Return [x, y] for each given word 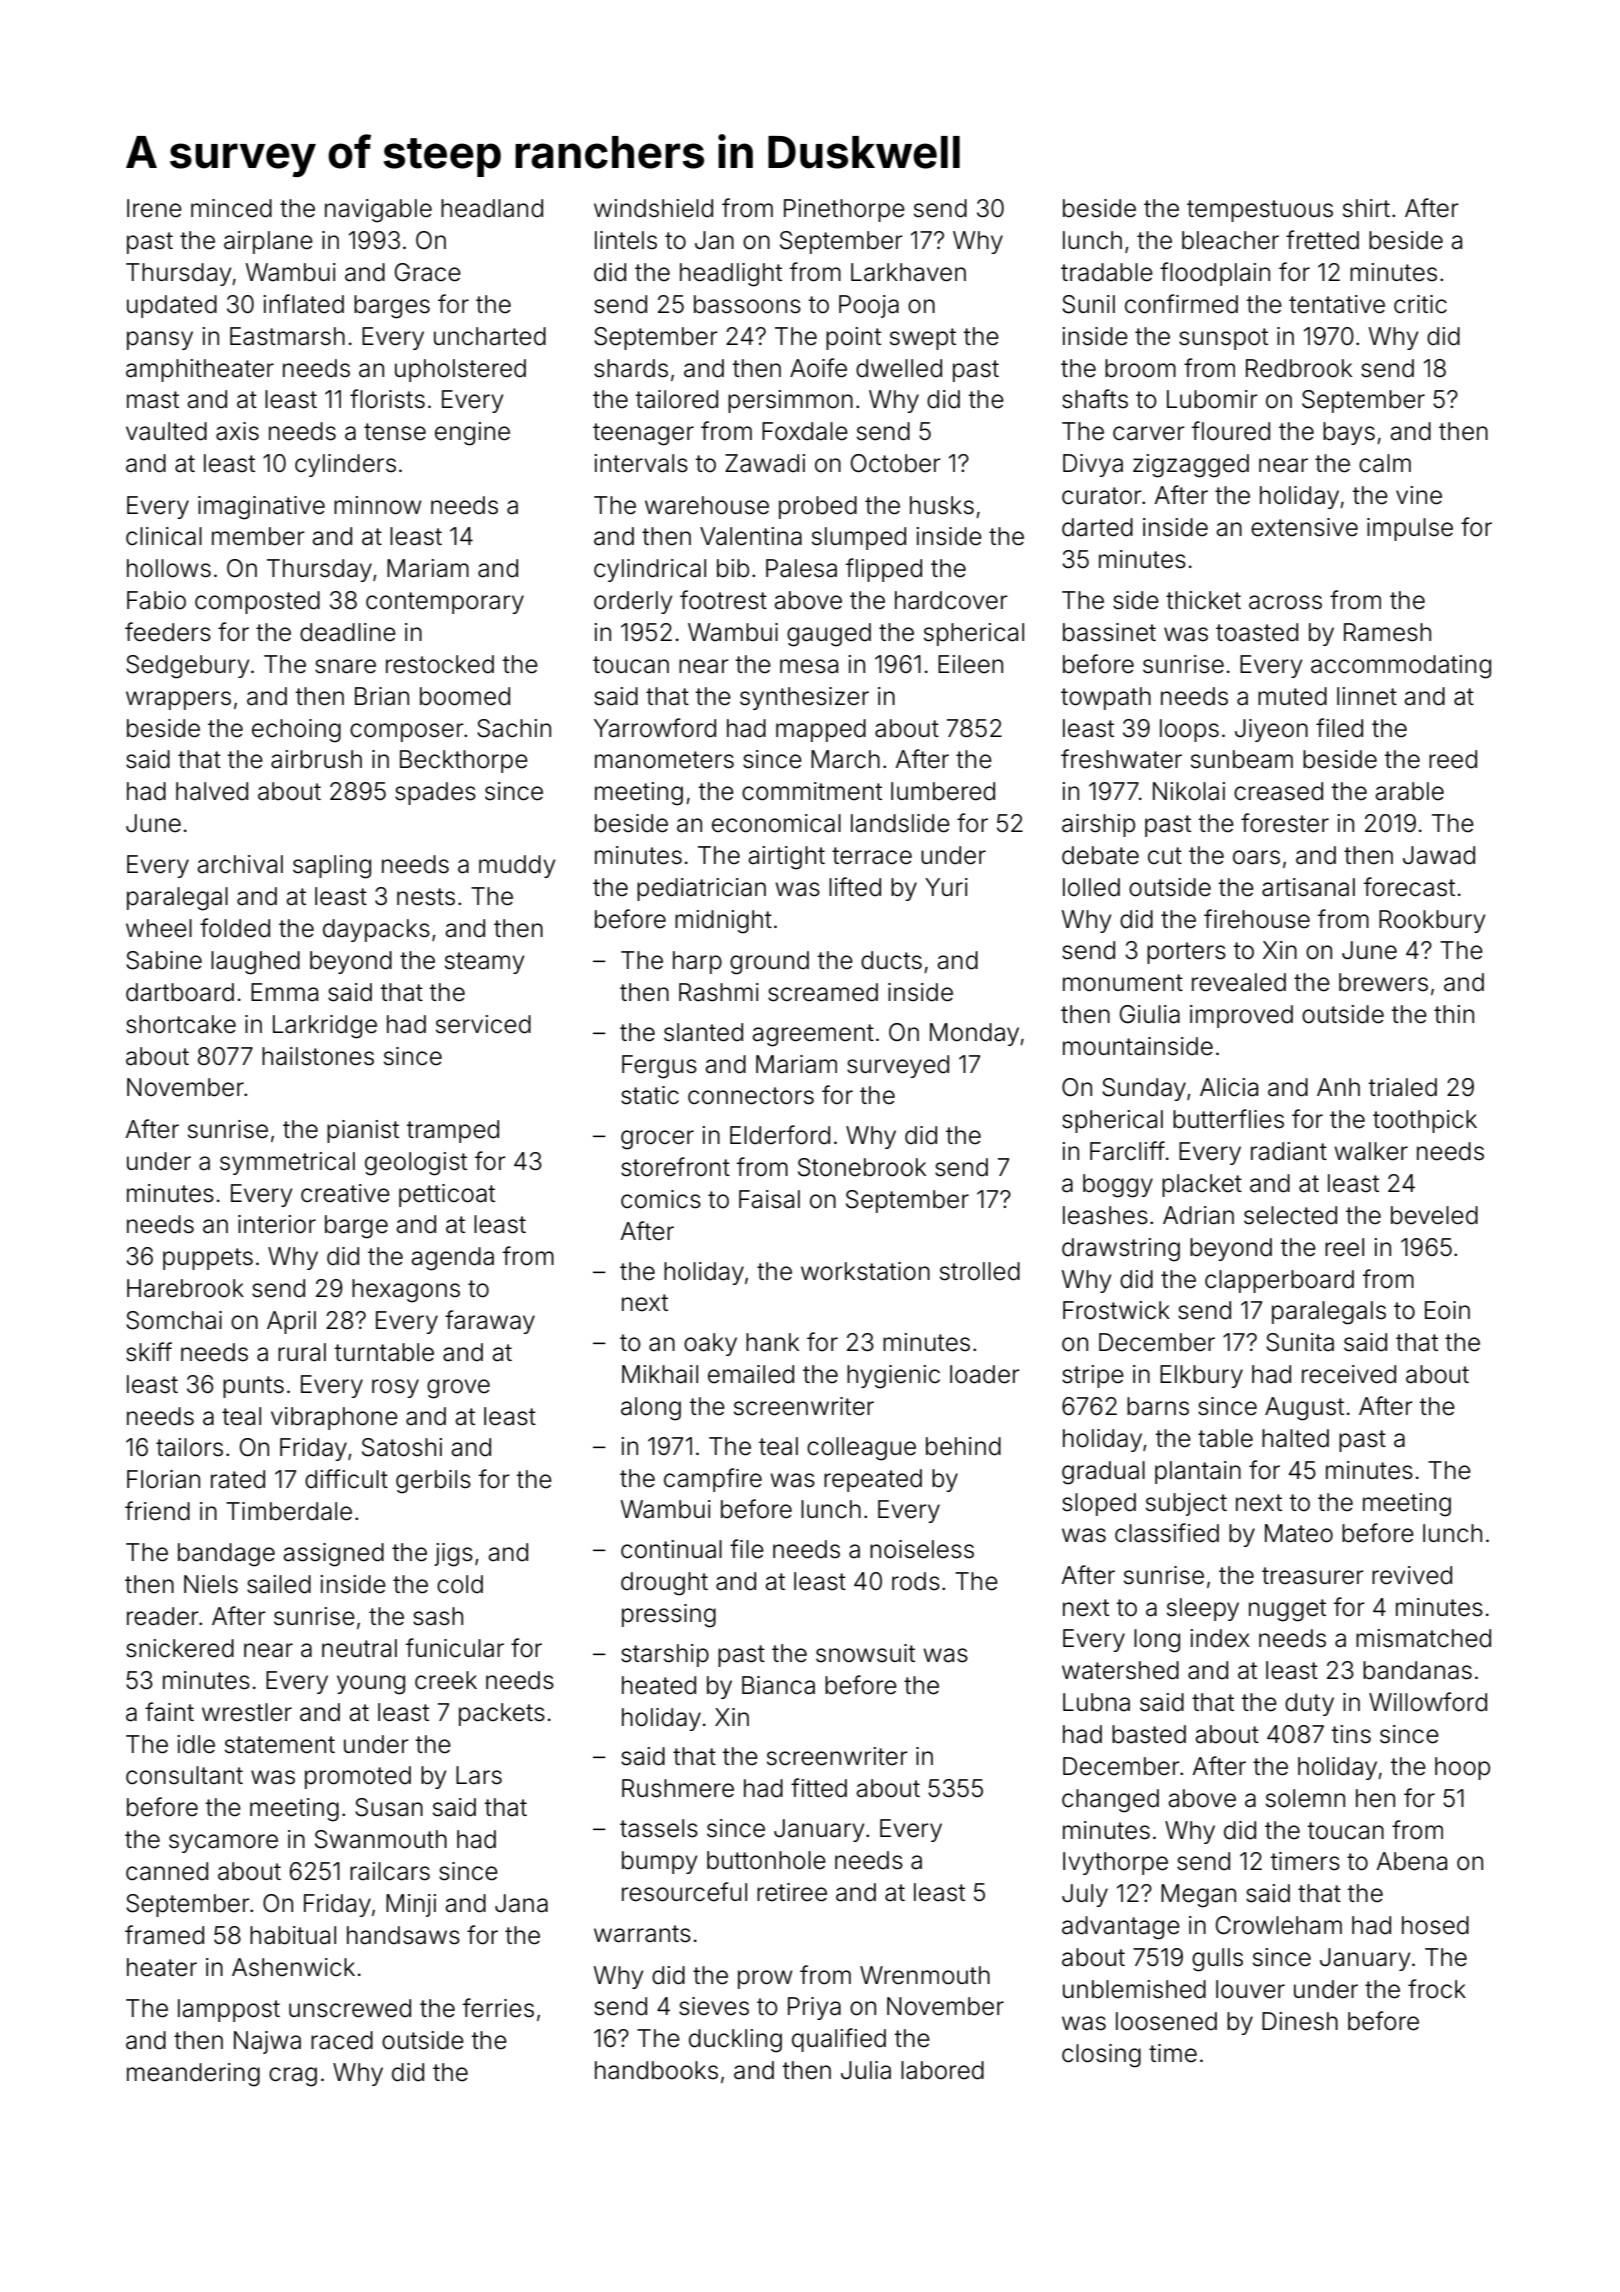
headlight [731, 275]
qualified [839, 2040]
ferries [498, 2008]
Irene [154, 208]
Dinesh [1300, 2021]
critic [1420, 304]
